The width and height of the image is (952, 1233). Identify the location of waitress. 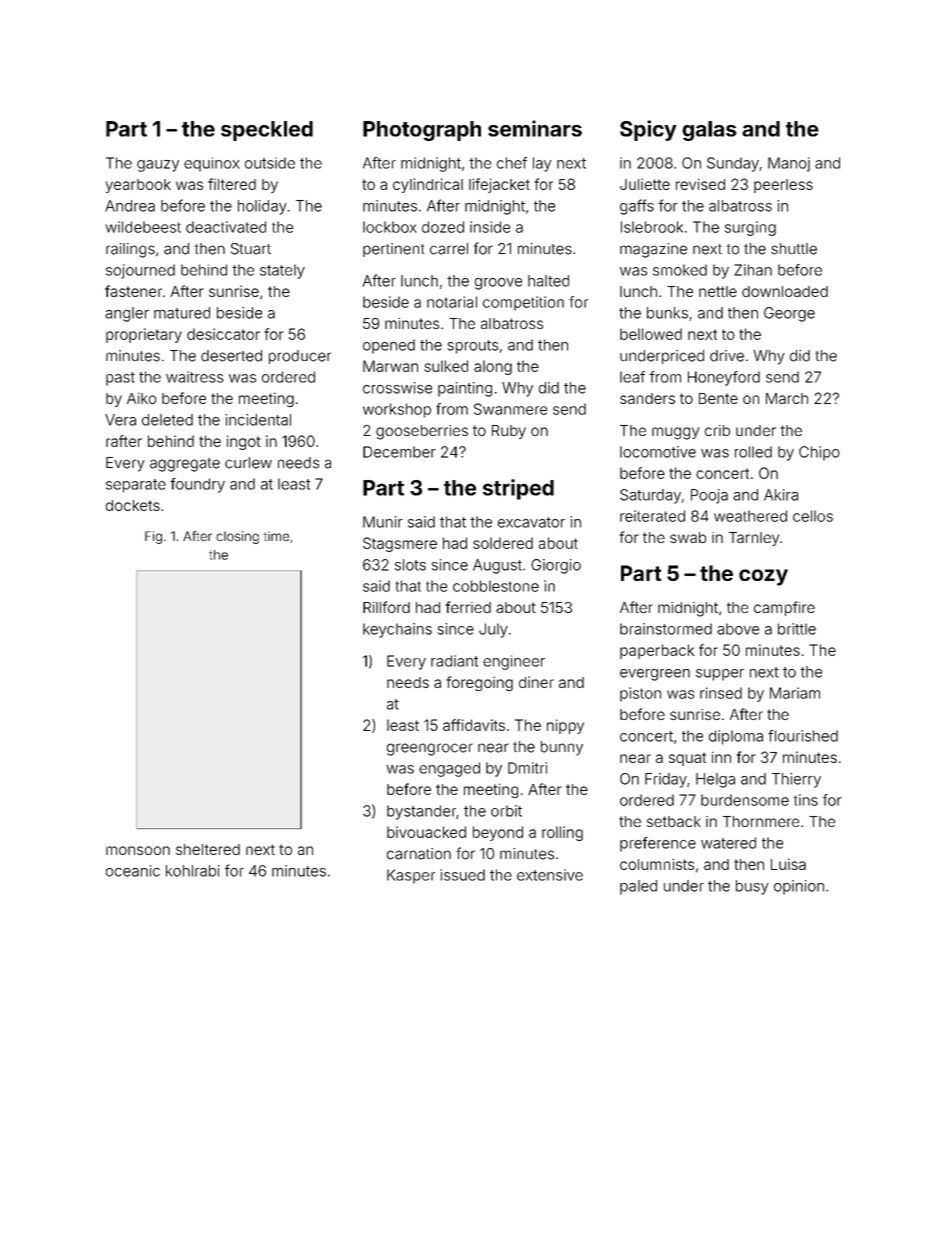
(195, 377).
